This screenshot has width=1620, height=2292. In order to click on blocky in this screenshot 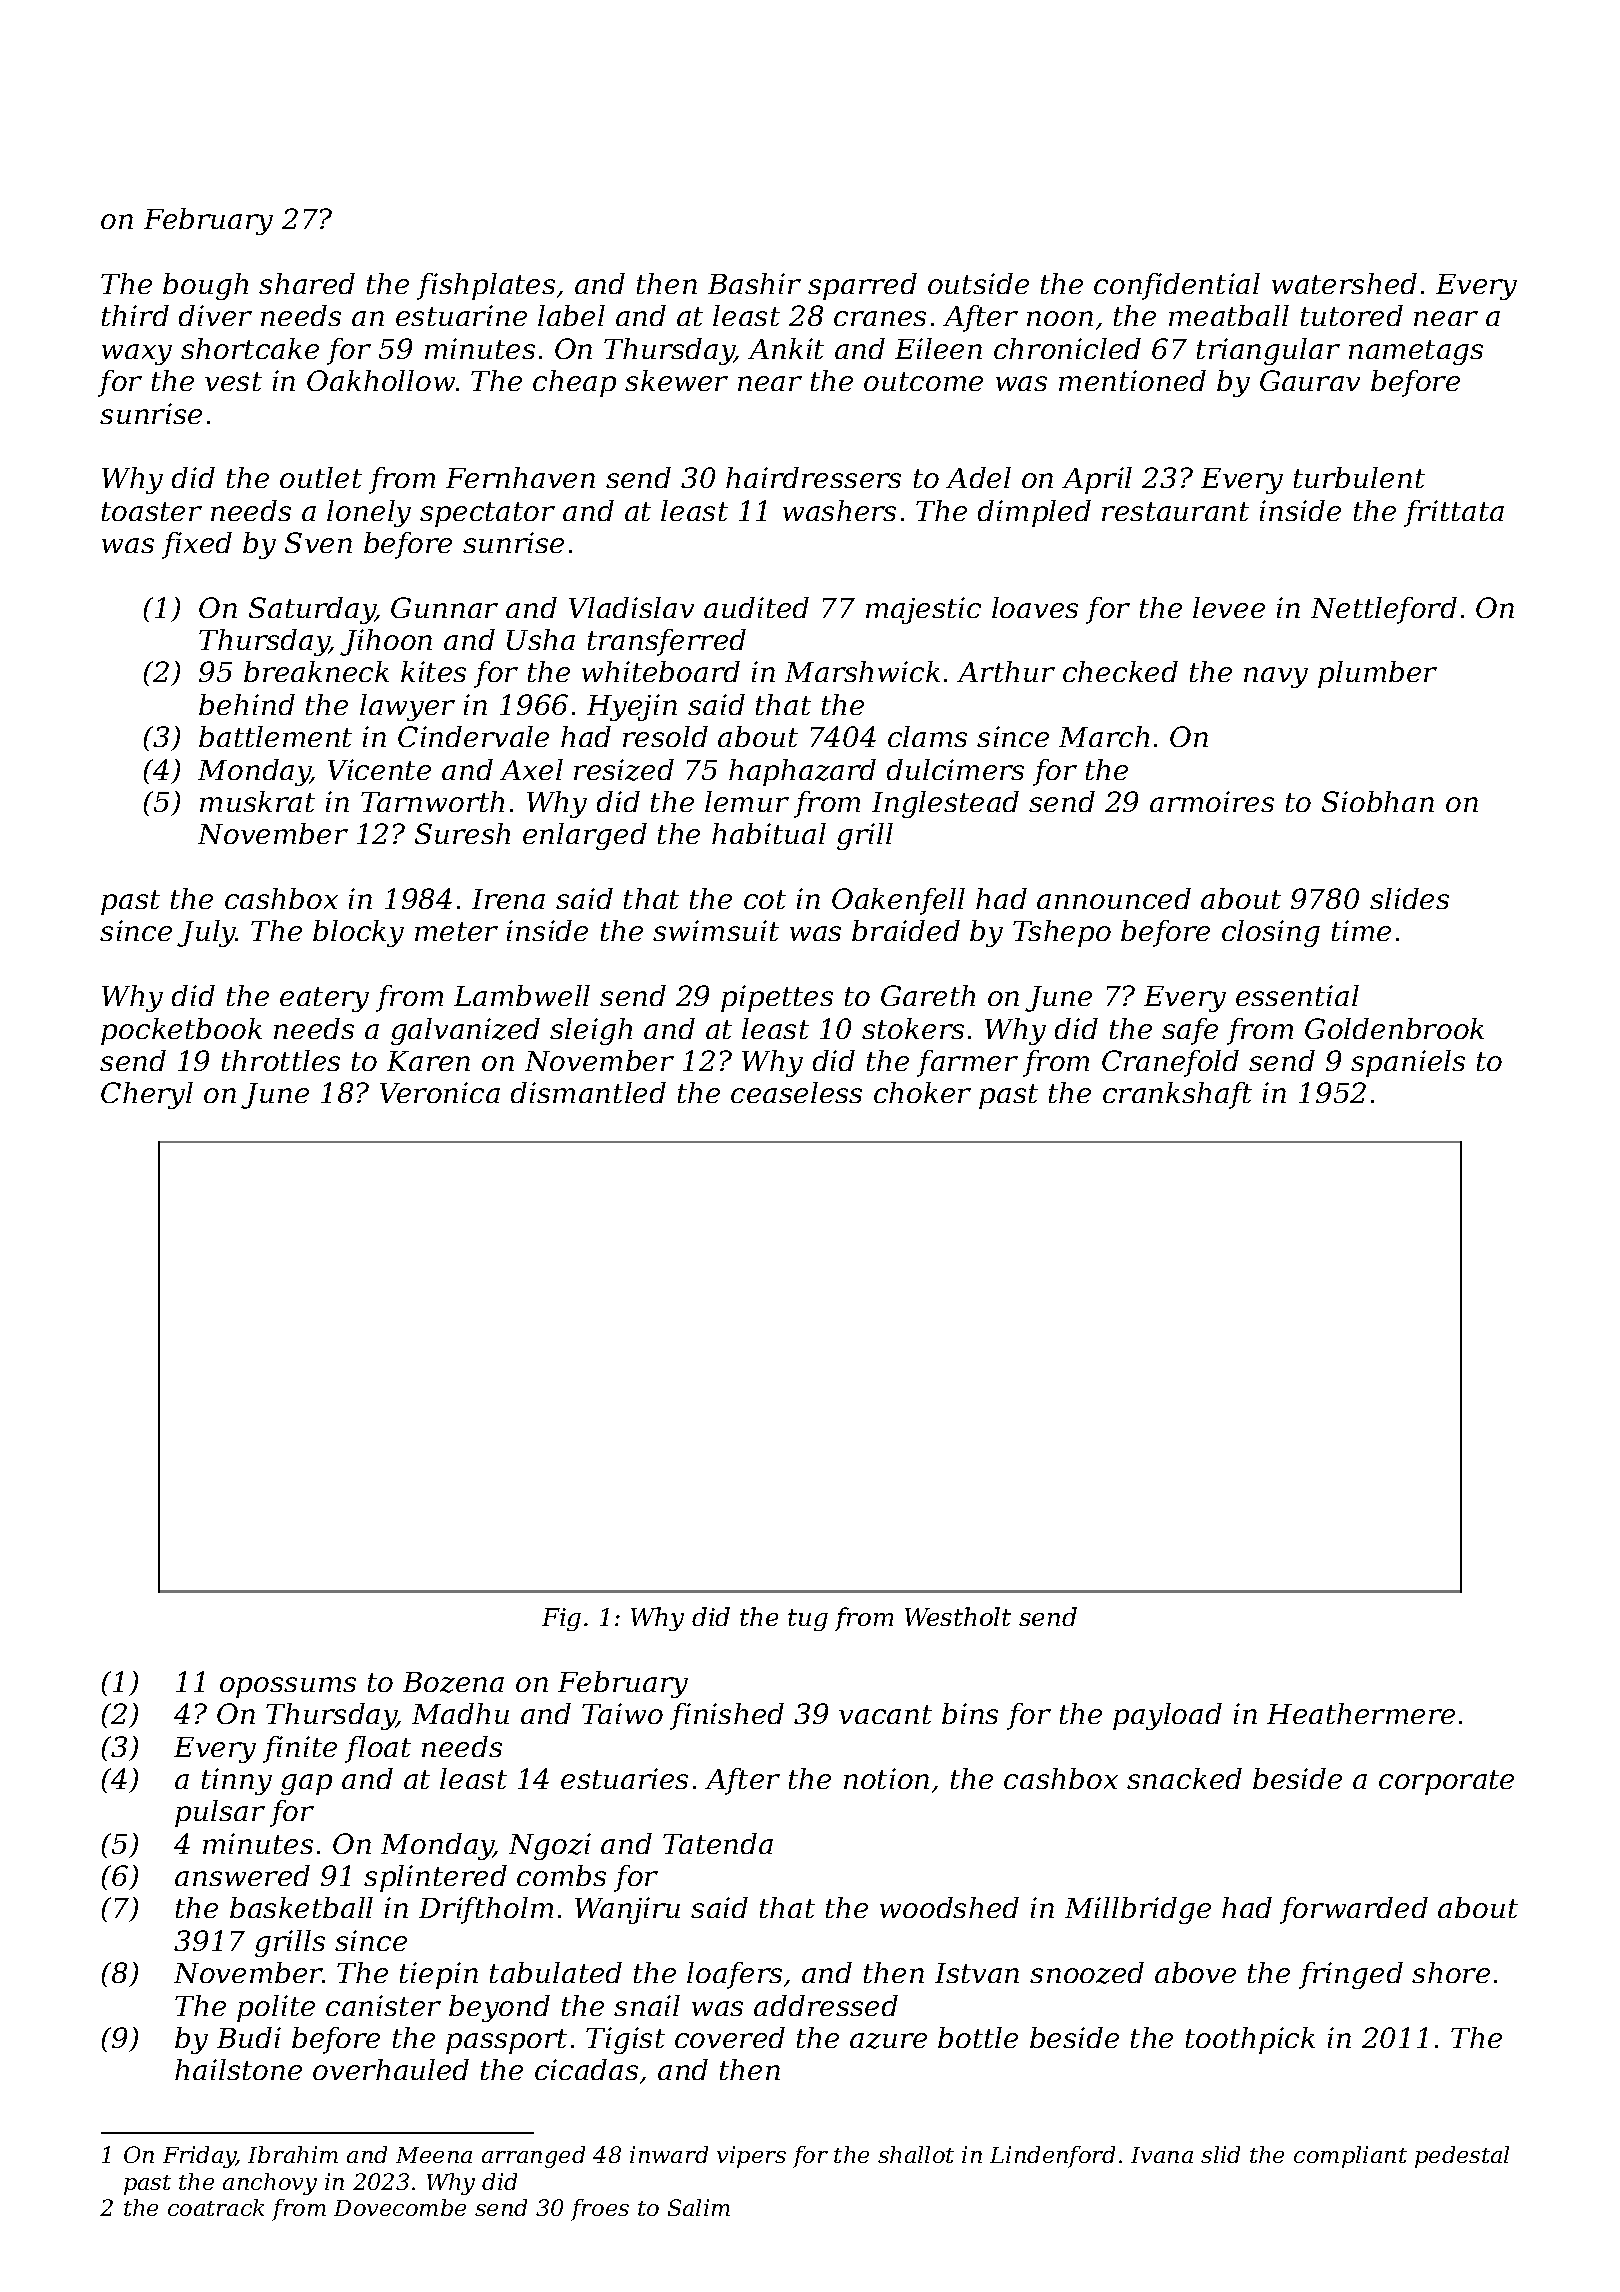, I will do `click(358, 933)`.
